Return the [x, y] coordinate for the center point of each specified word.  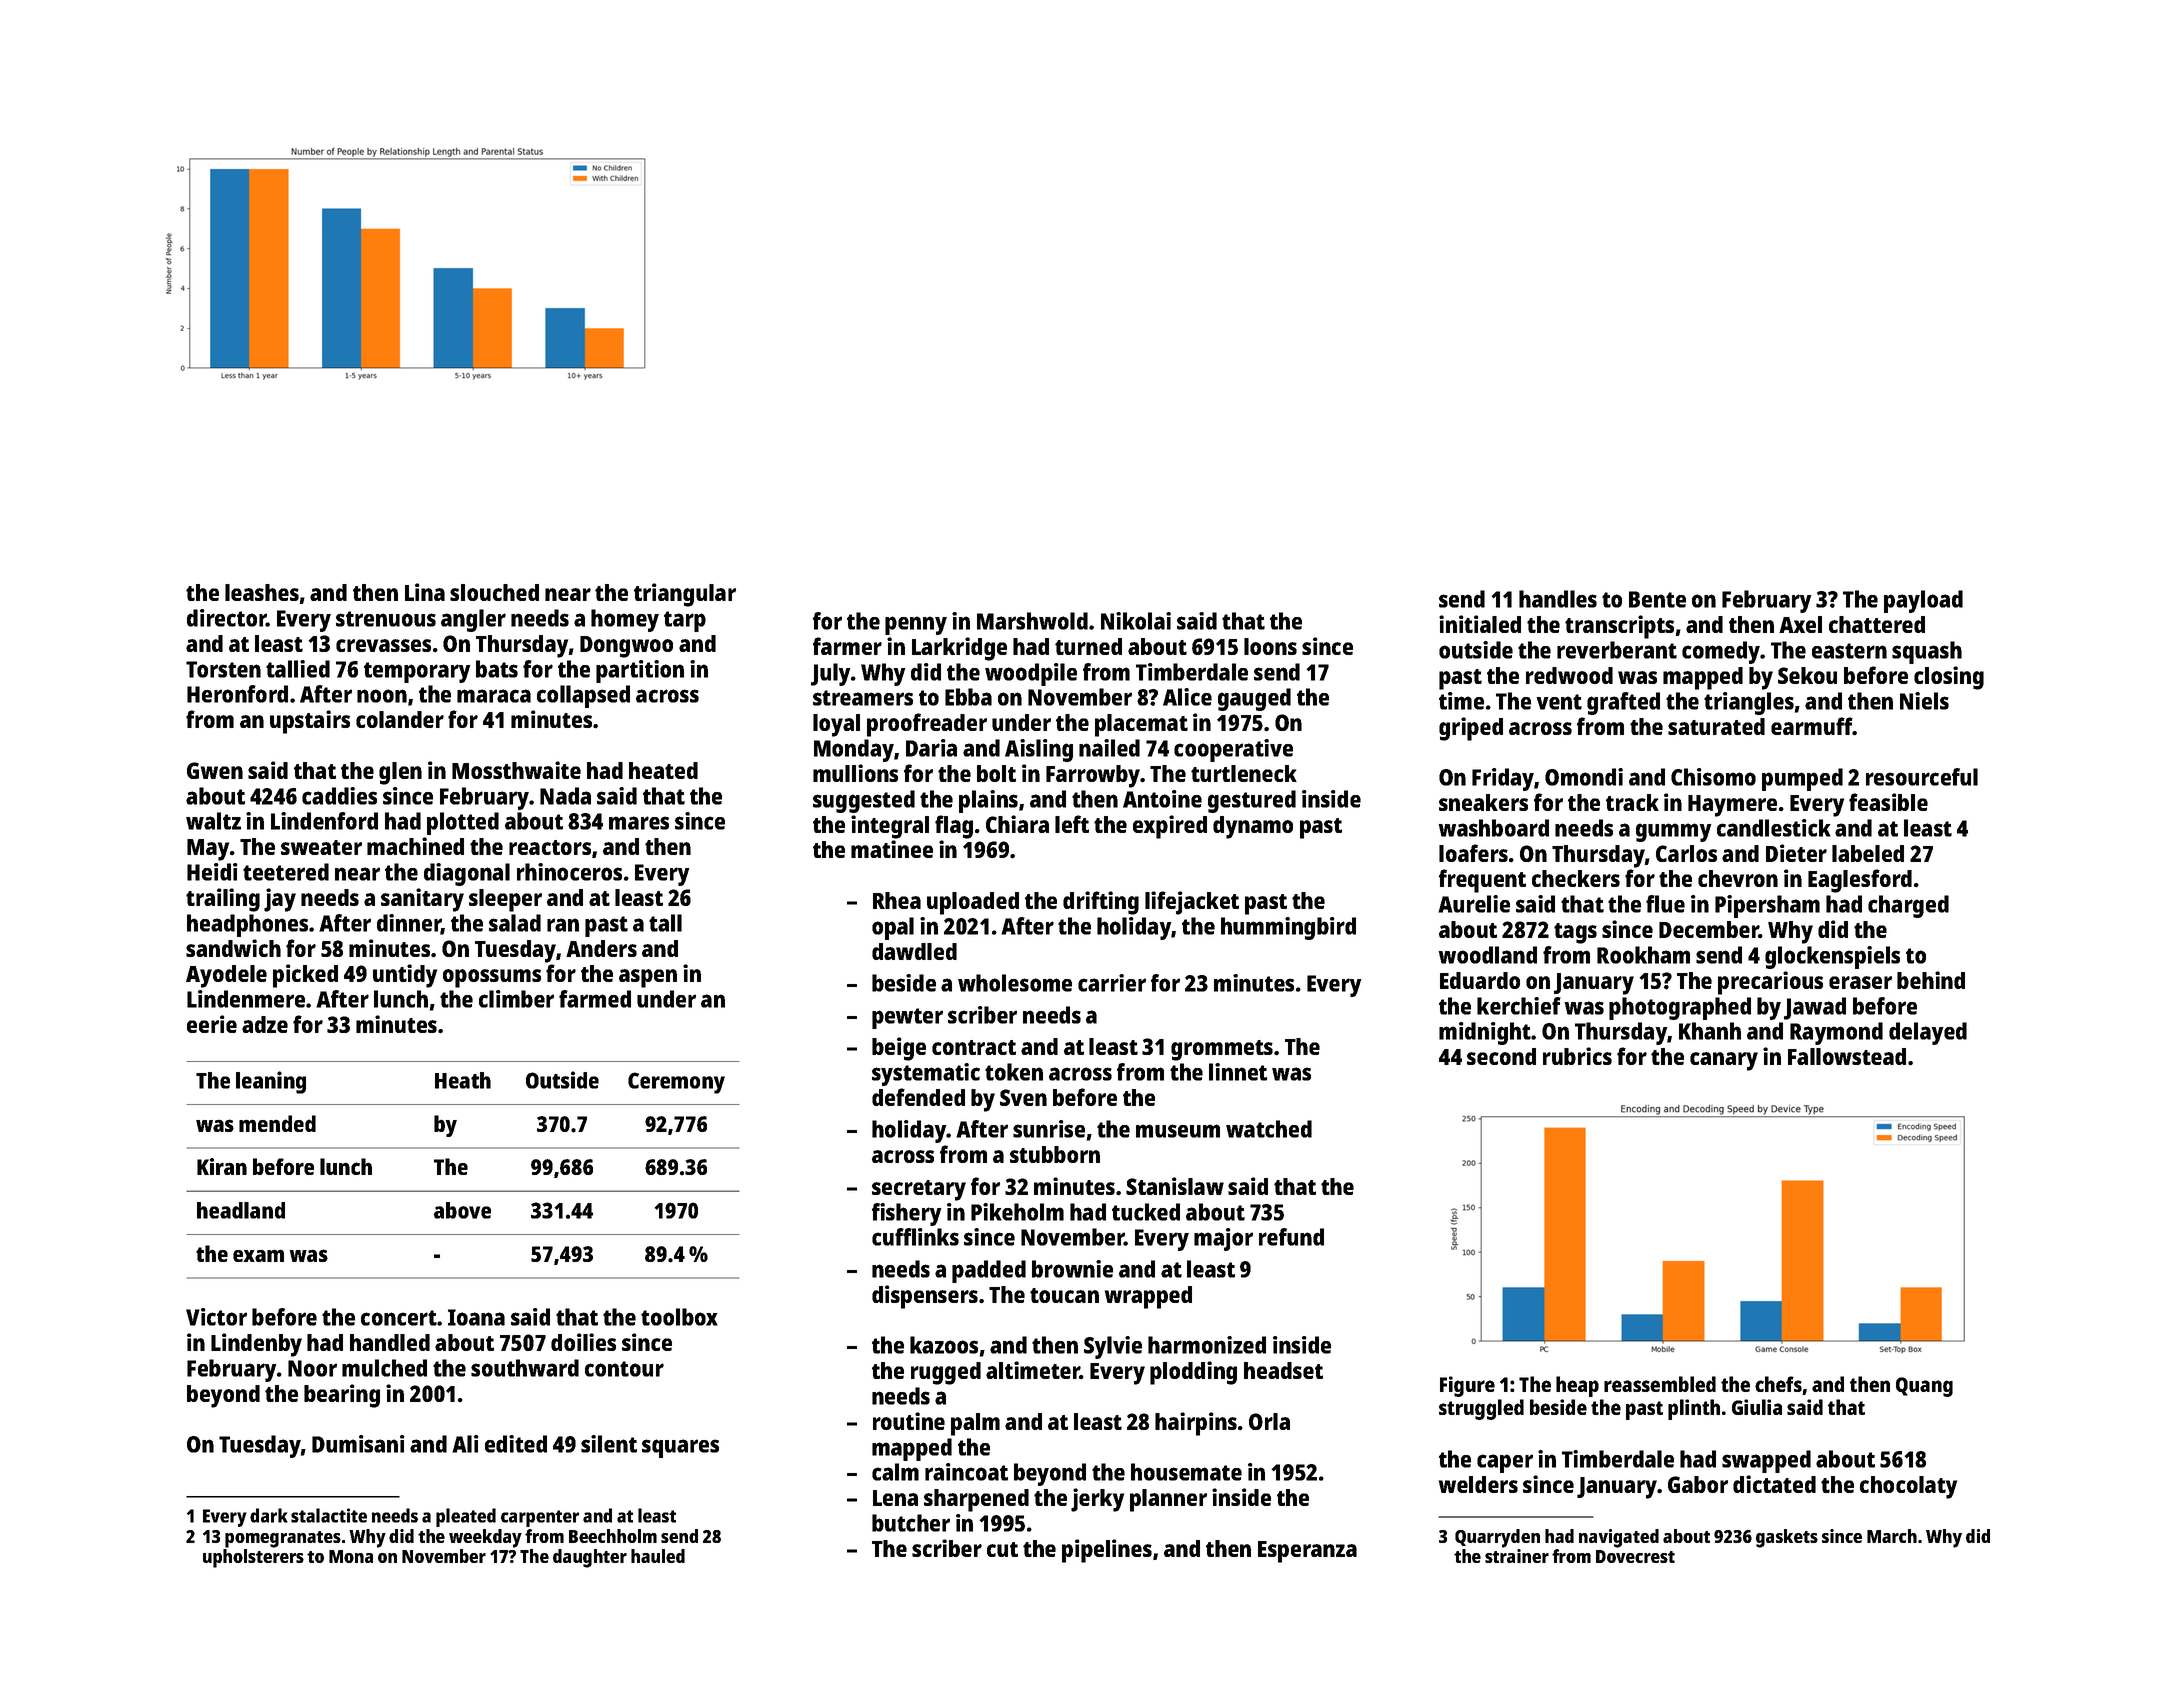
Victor [216, 1317]
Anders [601, 948]
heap [1577, 1386]
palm [975, 1424]
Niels [1924, 701]
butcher [911, 1523]
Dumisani [358, 1444]
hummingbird [1288, 928]
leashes [262, 592]
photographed [1680, 1008]
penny [916, 625]
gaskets [1787, 1538]
